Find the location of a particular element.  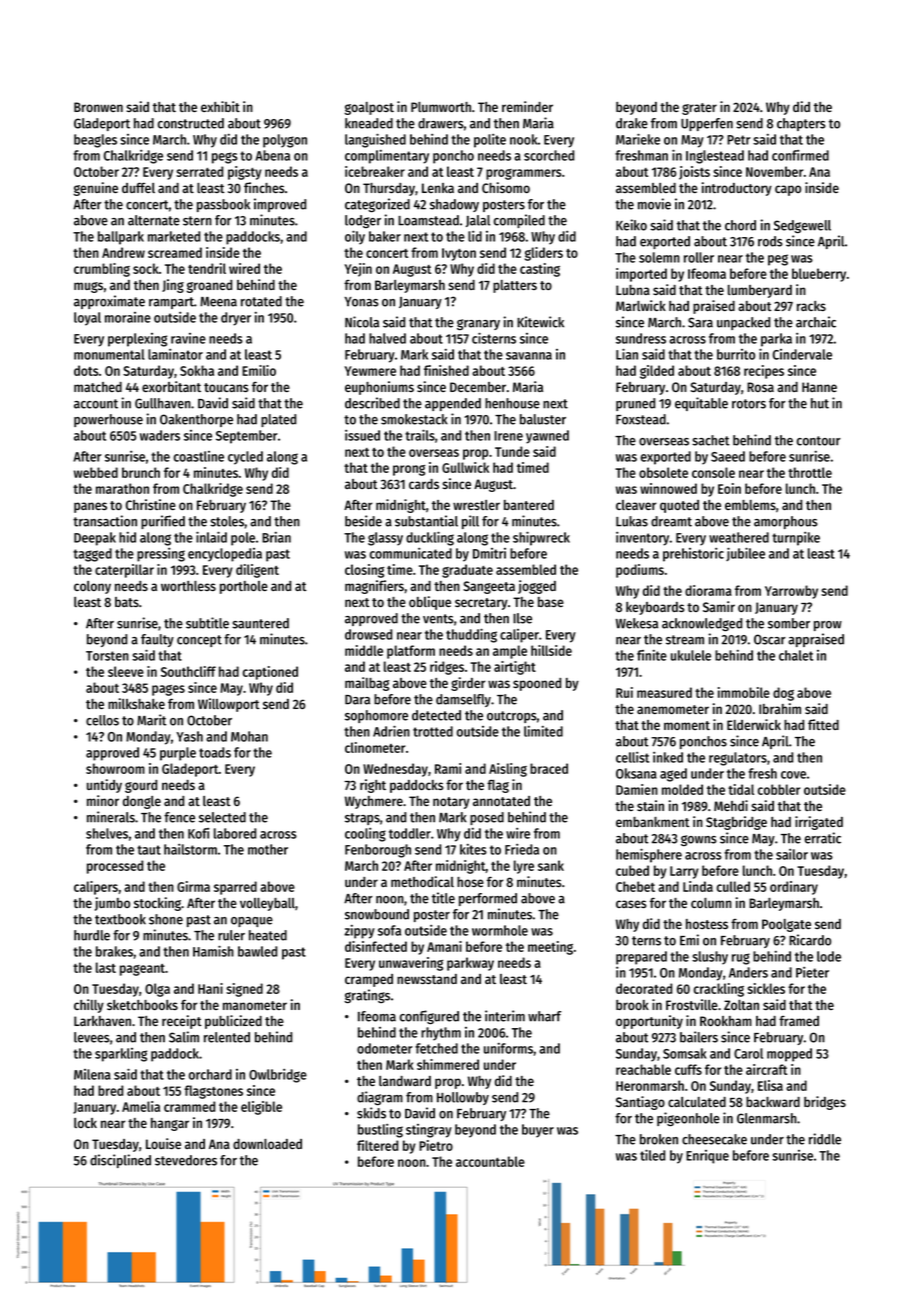

magnifiers is located at coordinates (374, 587).
